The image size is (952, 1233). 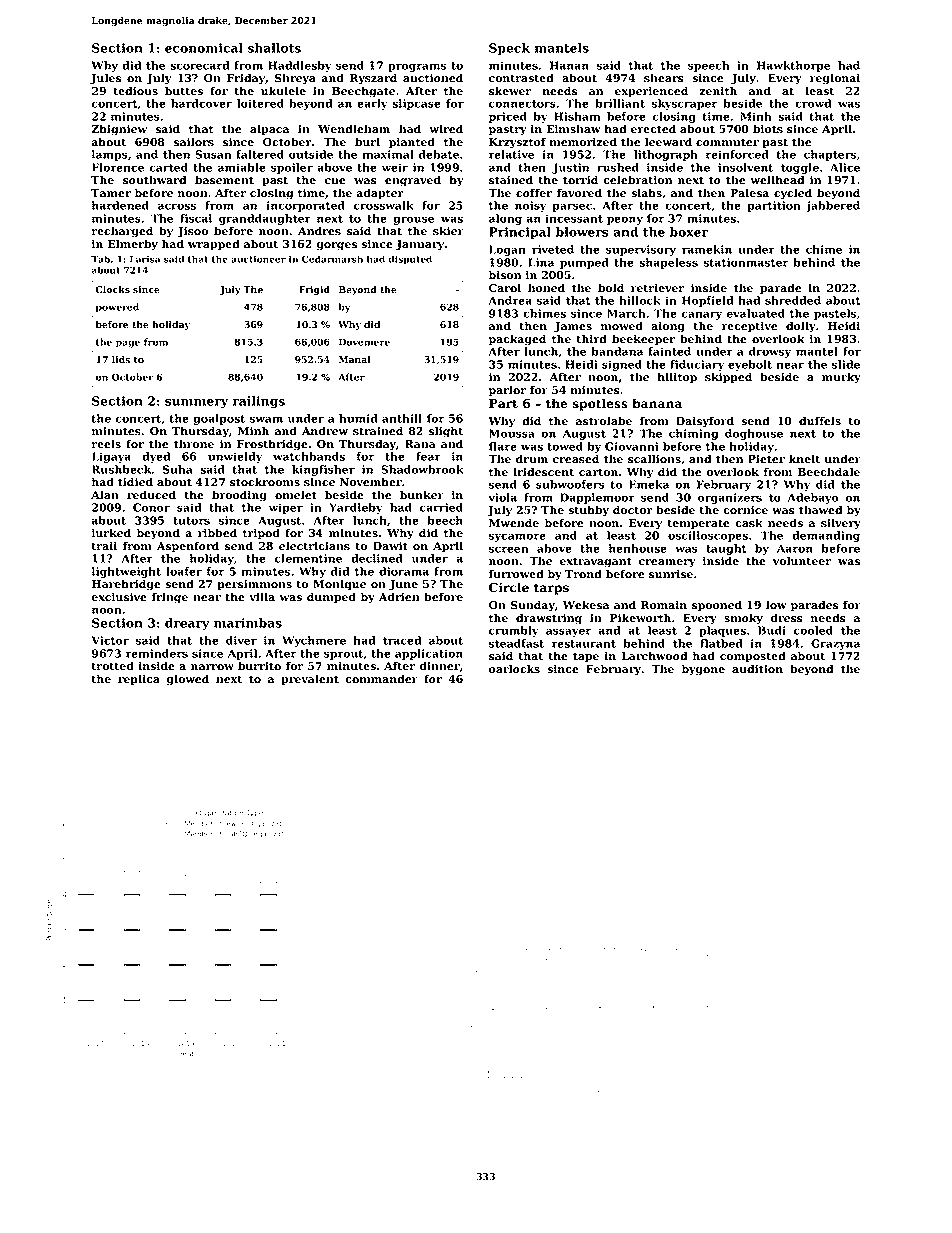 What do you see at coordinates (766, 459) in the screenshot?
I see `Pieter` at bounding box center [766, 459].
